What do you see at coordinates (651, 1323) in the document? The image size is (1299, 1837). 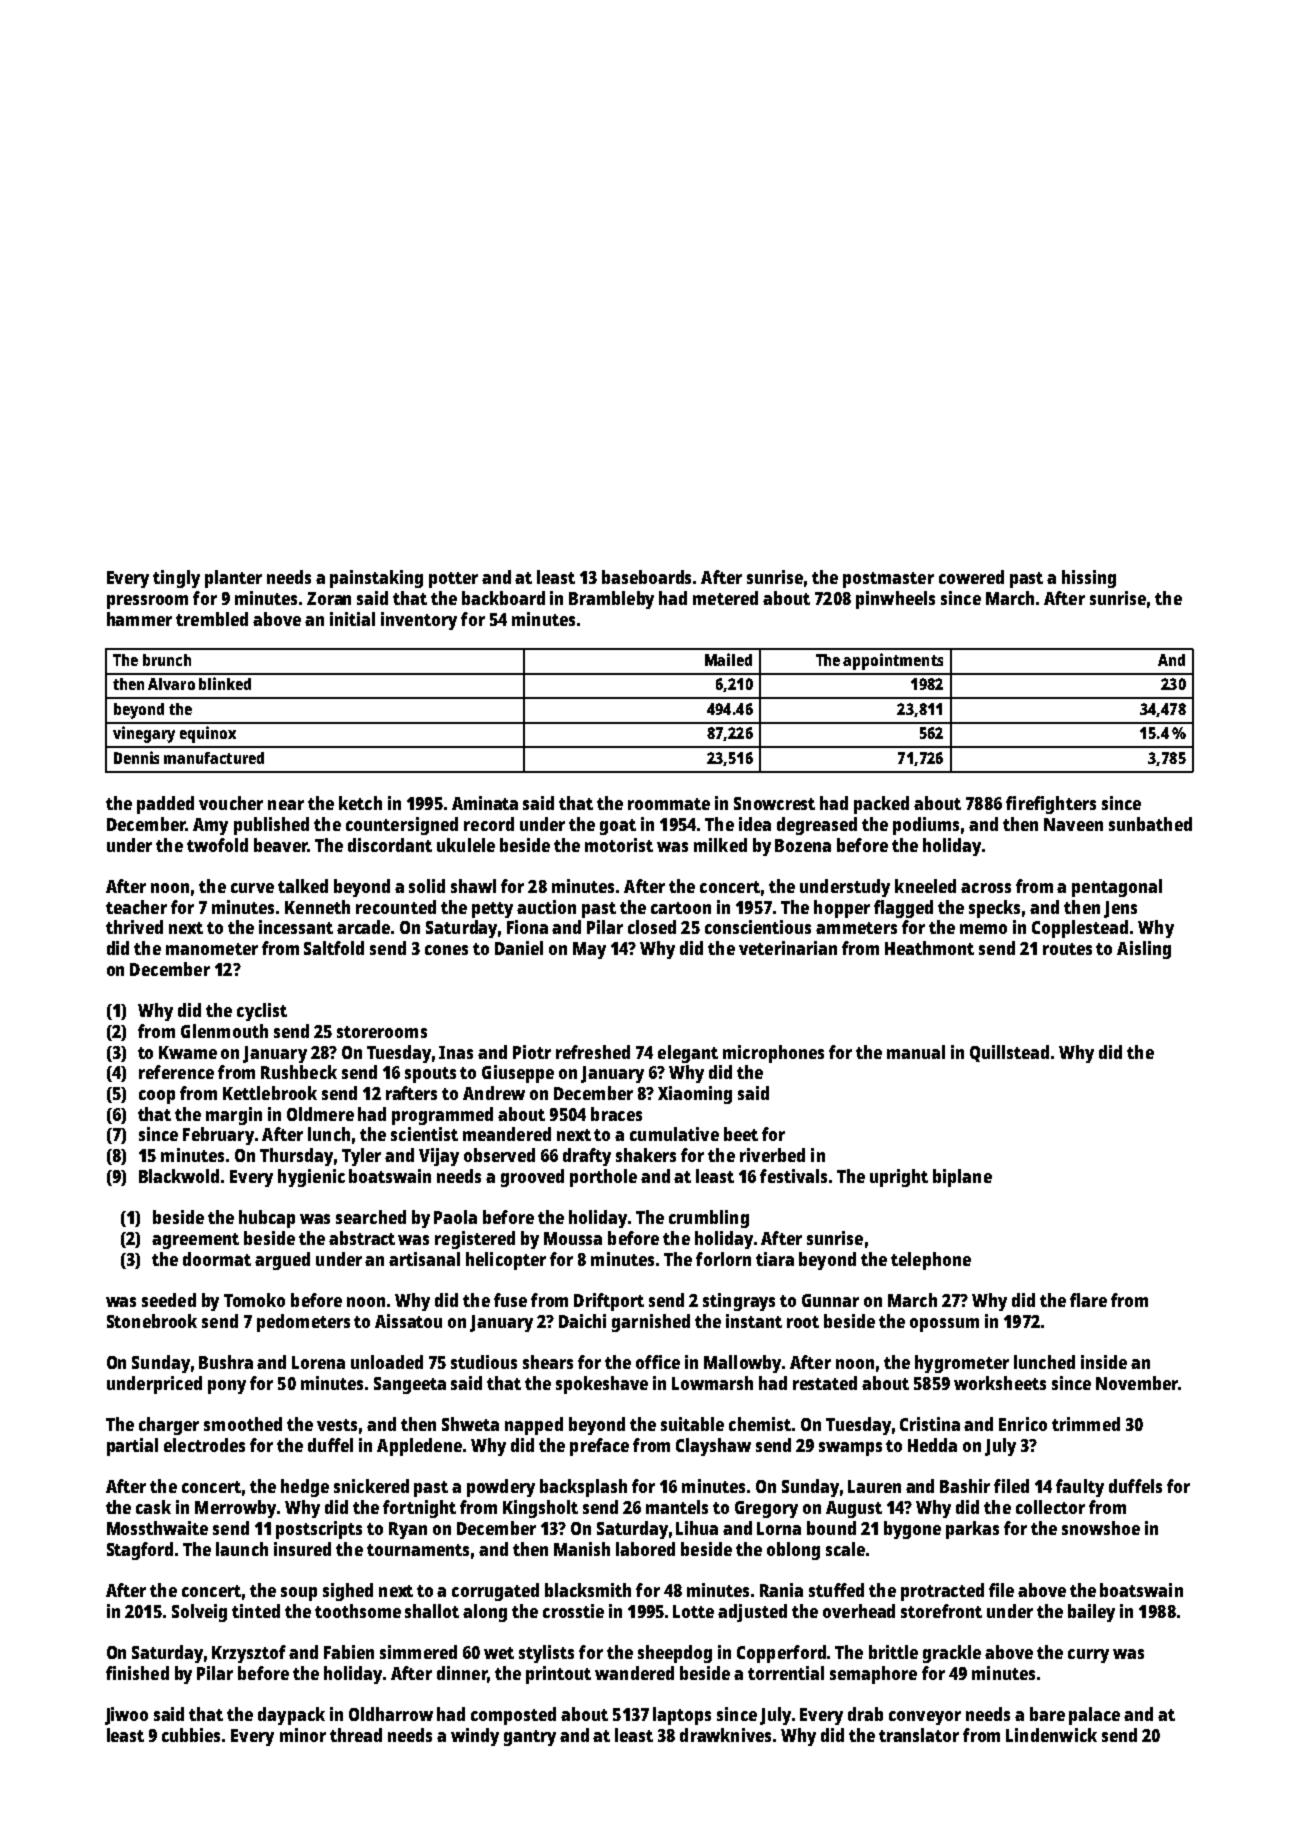 I see `garnished` at bounding box center [651, 1323].
